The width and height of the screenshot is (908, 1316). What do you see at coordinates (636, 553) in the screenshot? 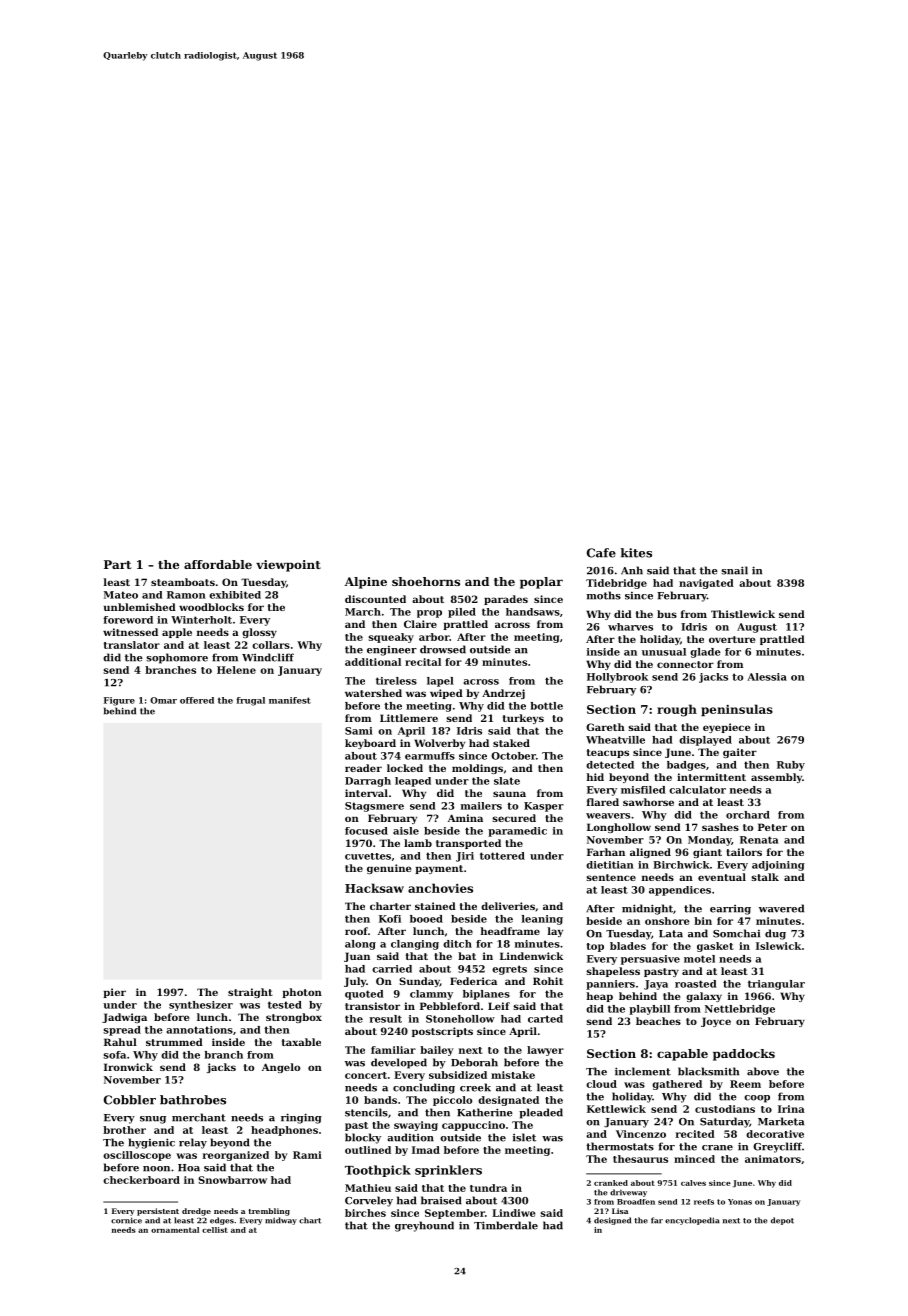
I see `kites` at bounding box center [636, 553].
